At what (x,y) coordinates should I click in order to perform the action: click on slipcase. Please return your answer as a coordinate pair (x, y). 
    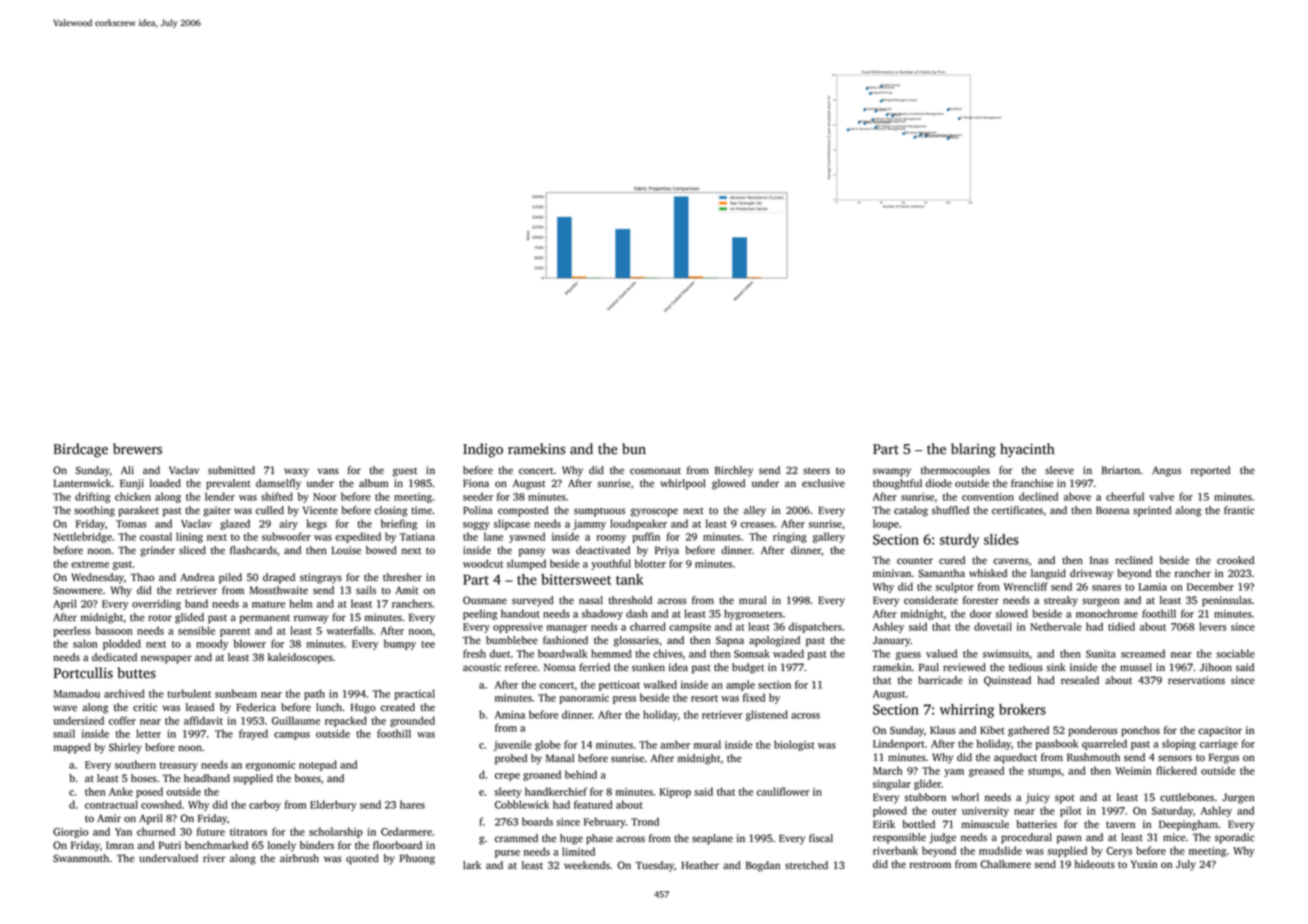
    Looking at the image, I should click on (512, 524).
